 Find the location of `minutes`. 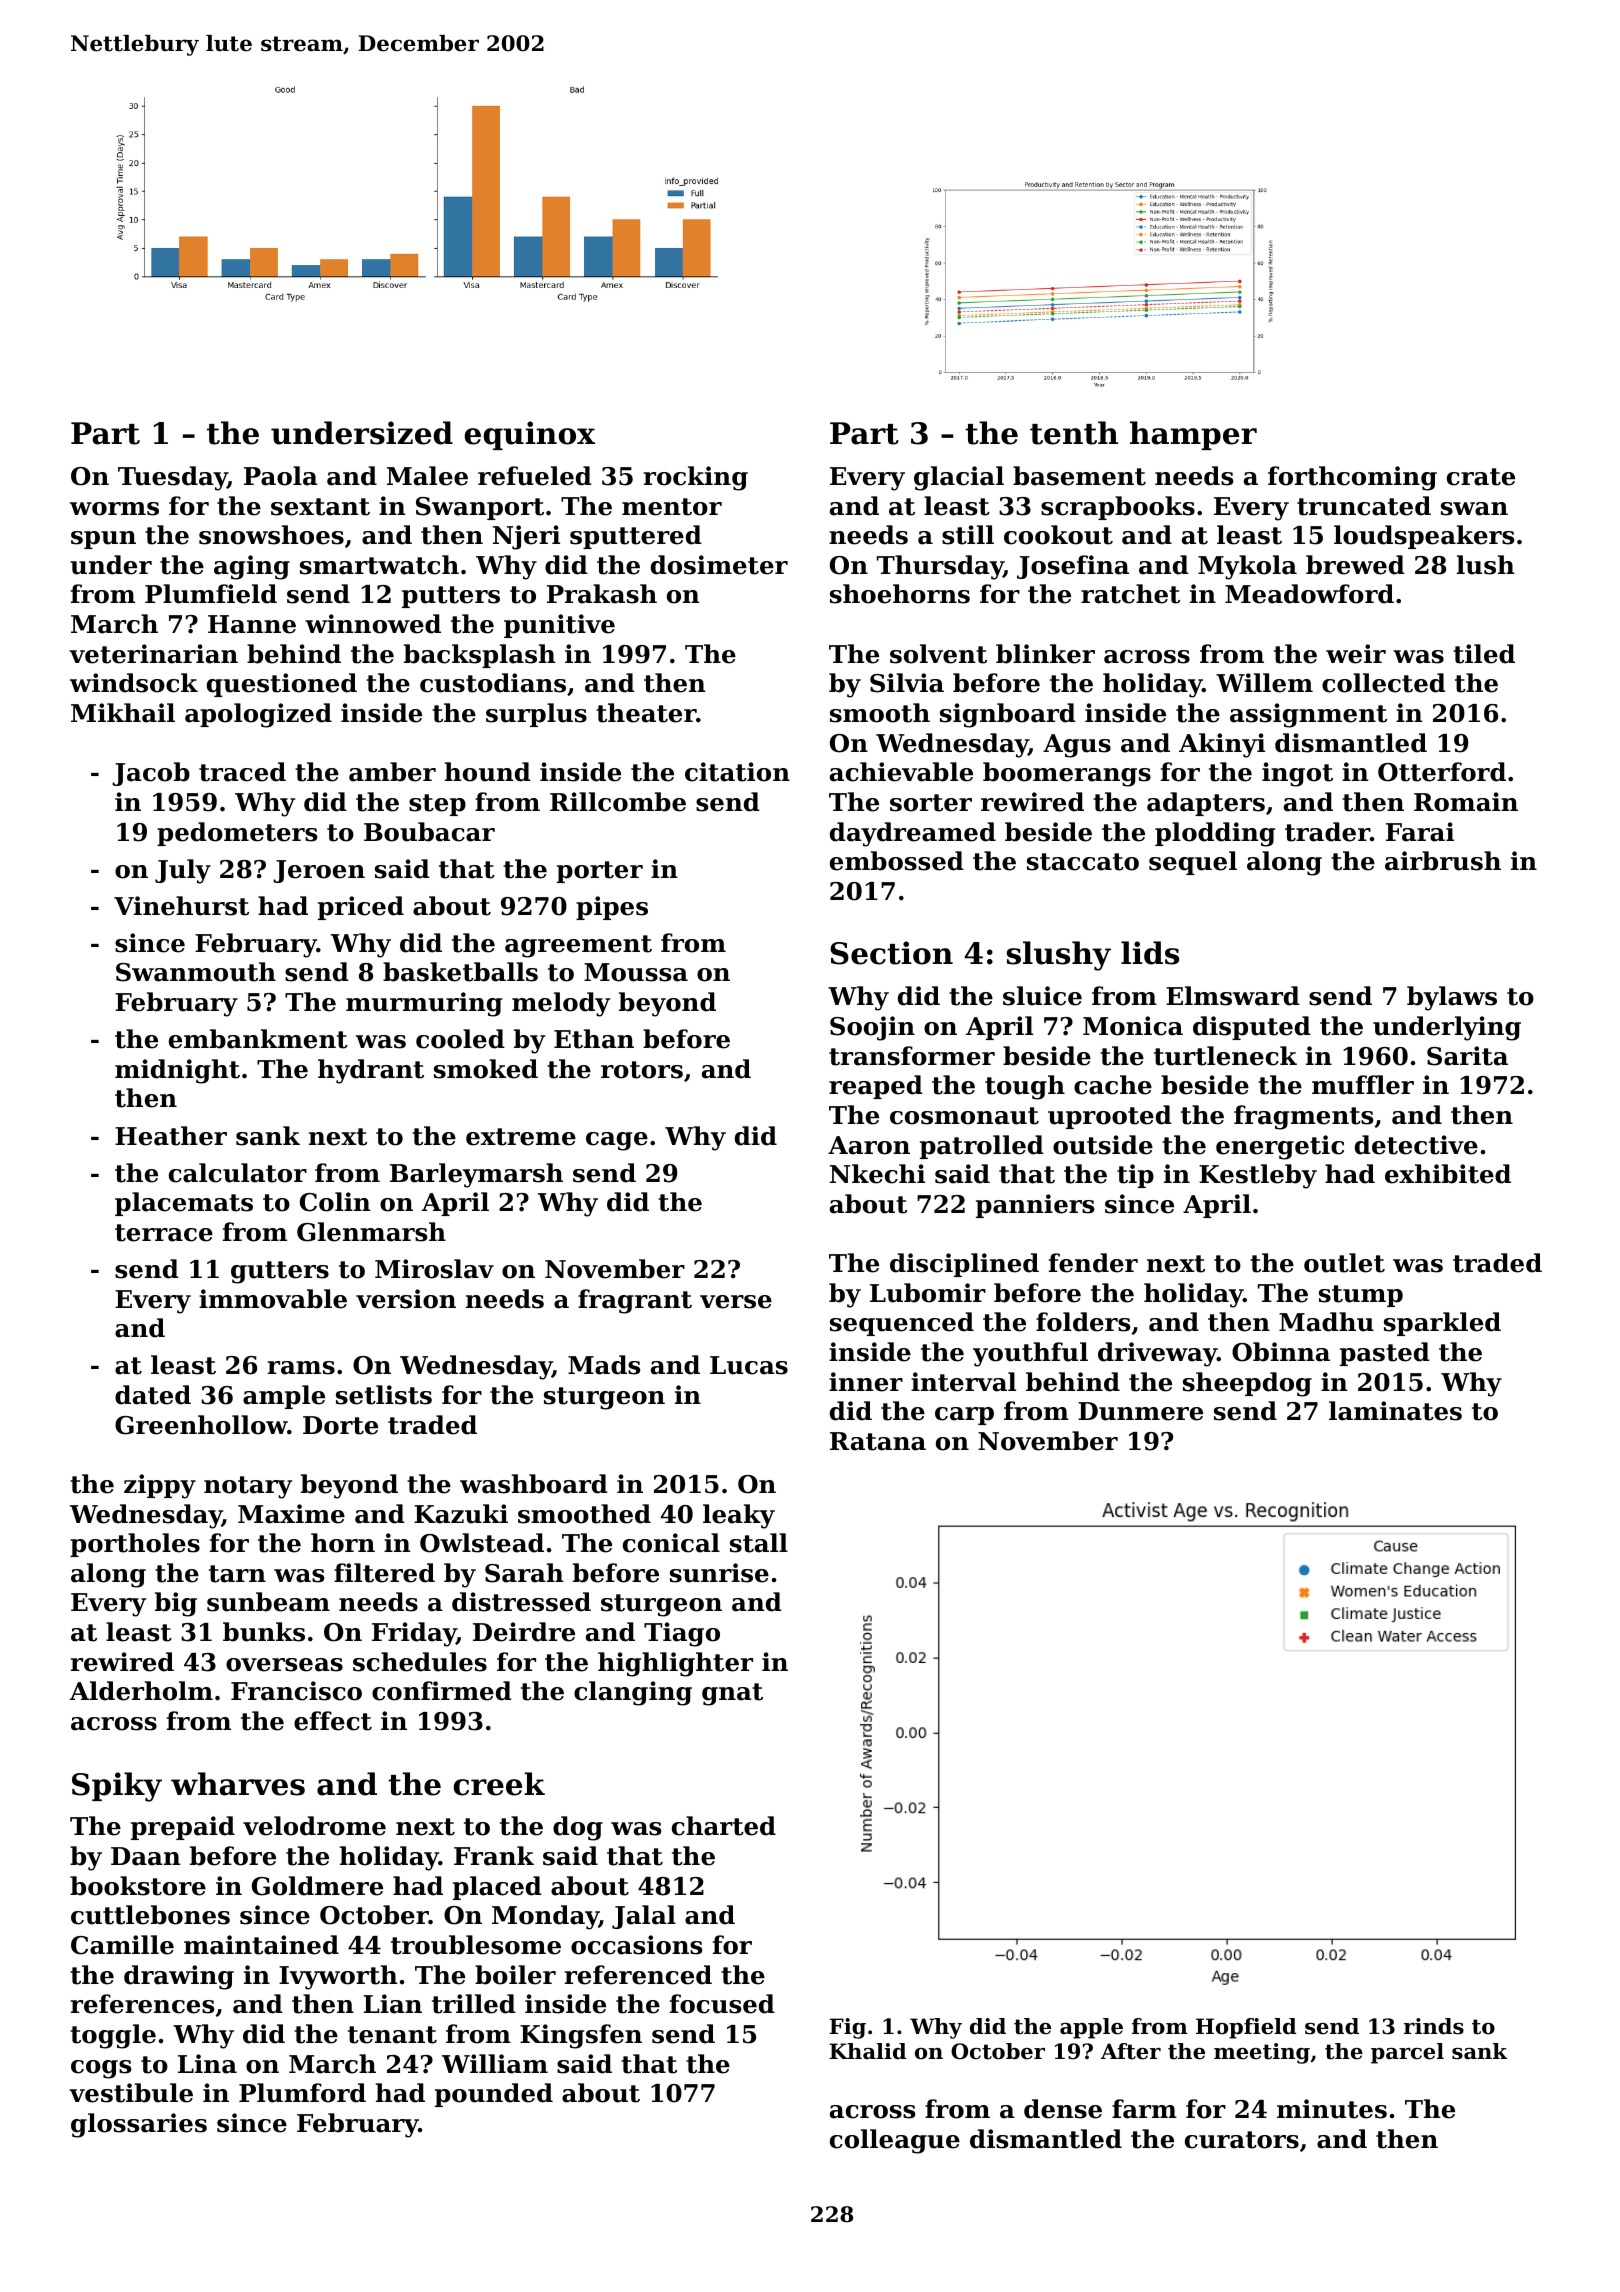

minutes is located at coordinates (1332, 2109).
